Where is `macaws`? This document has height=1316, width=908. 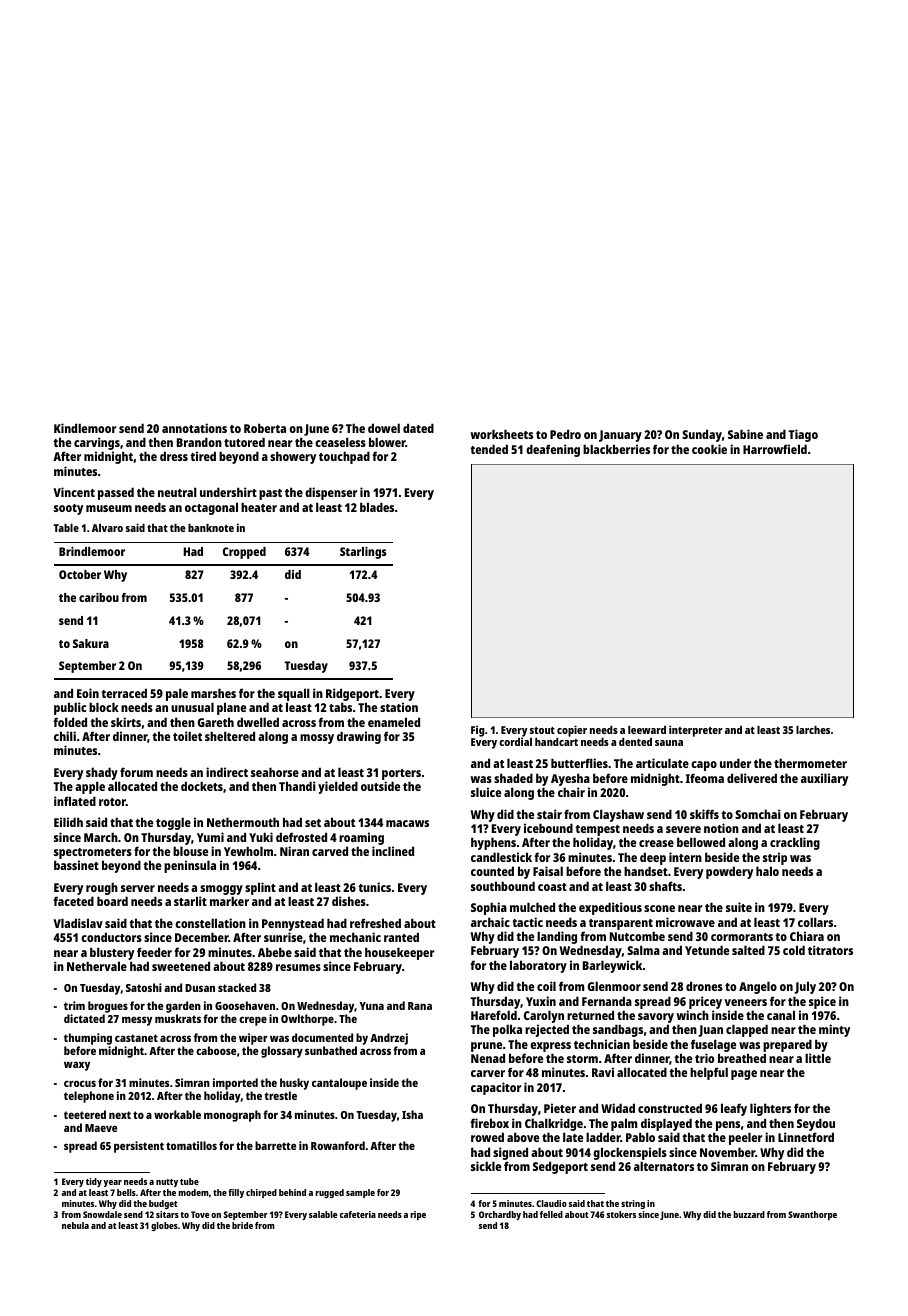 macaws is located at coordinates (407, 823).
